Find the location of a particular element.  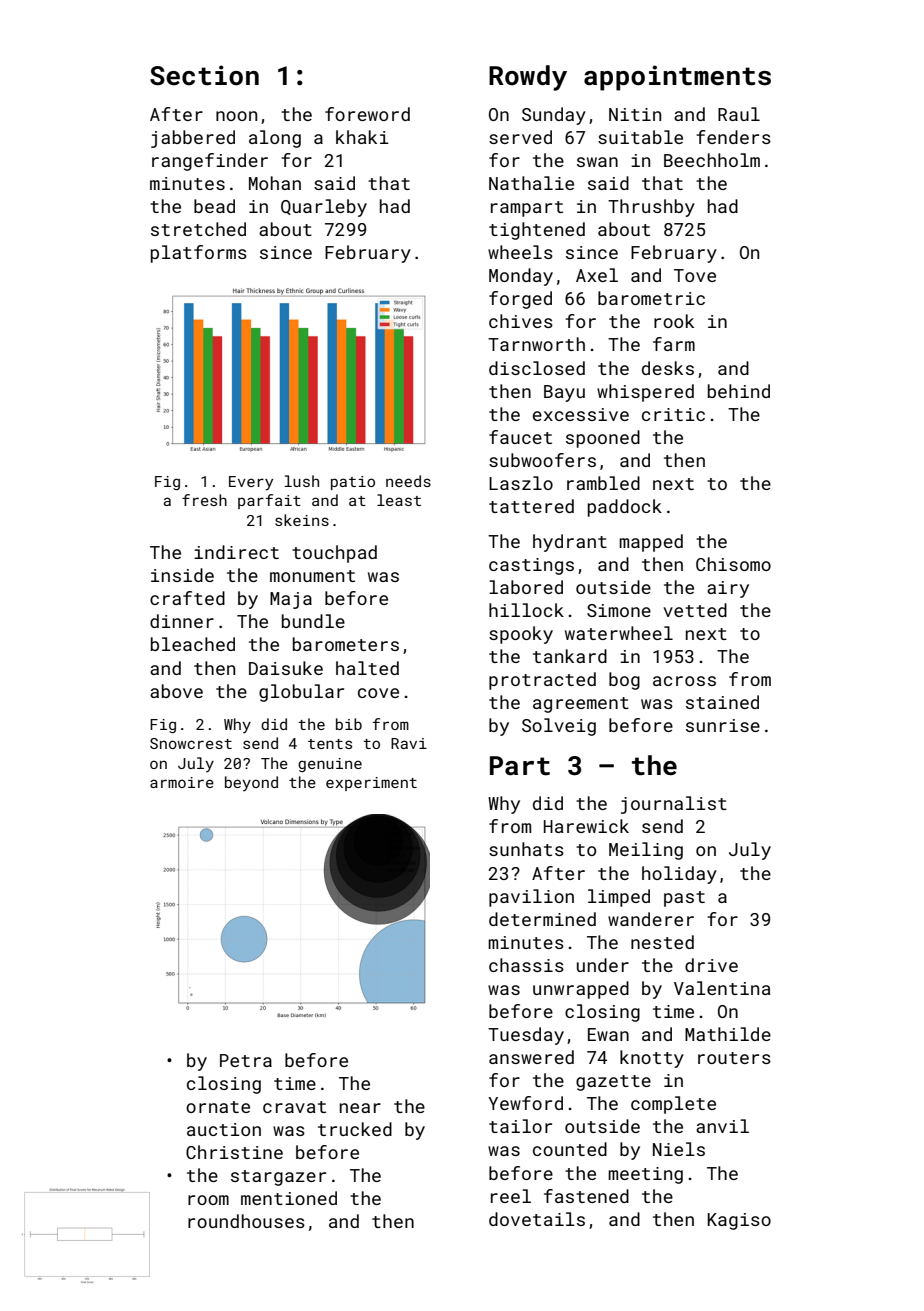

castings is located at coordinates (531, 566).
